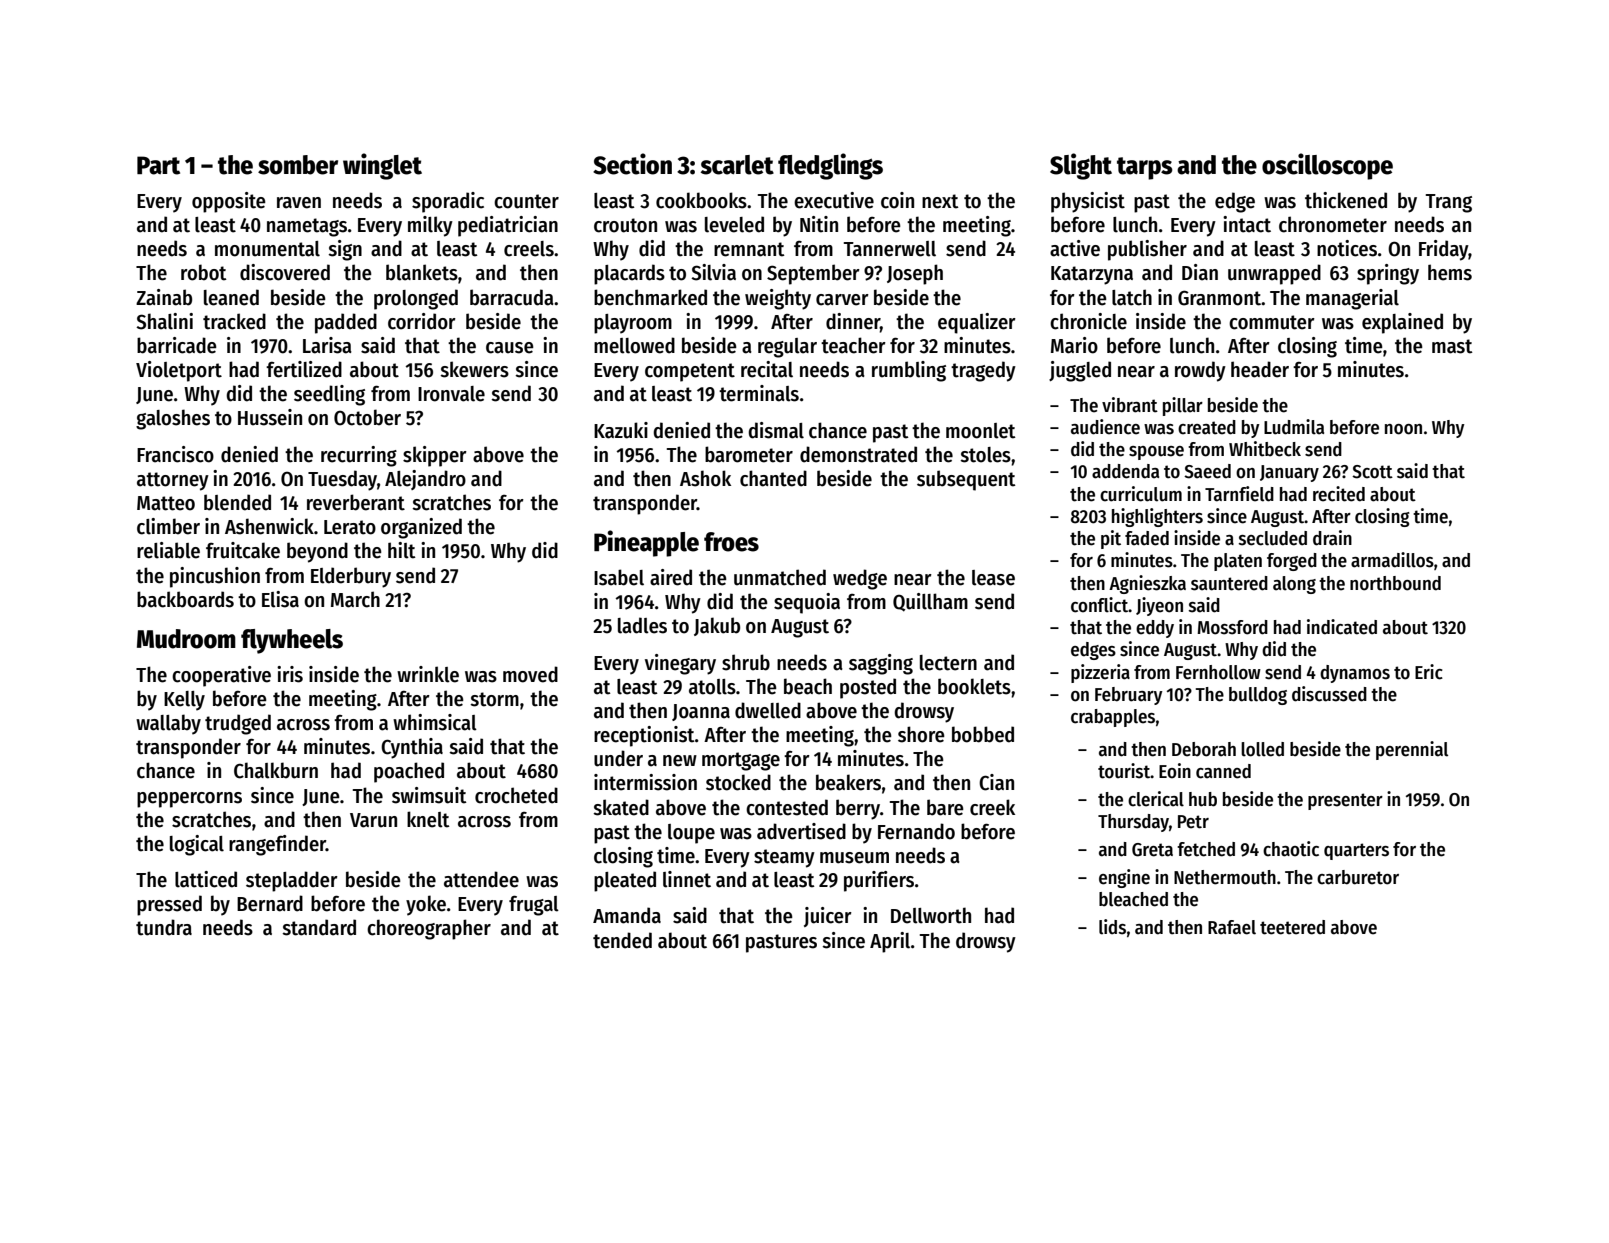 The image size is (1609, 1243). I want to click on scarlet, so click(737, 165).
